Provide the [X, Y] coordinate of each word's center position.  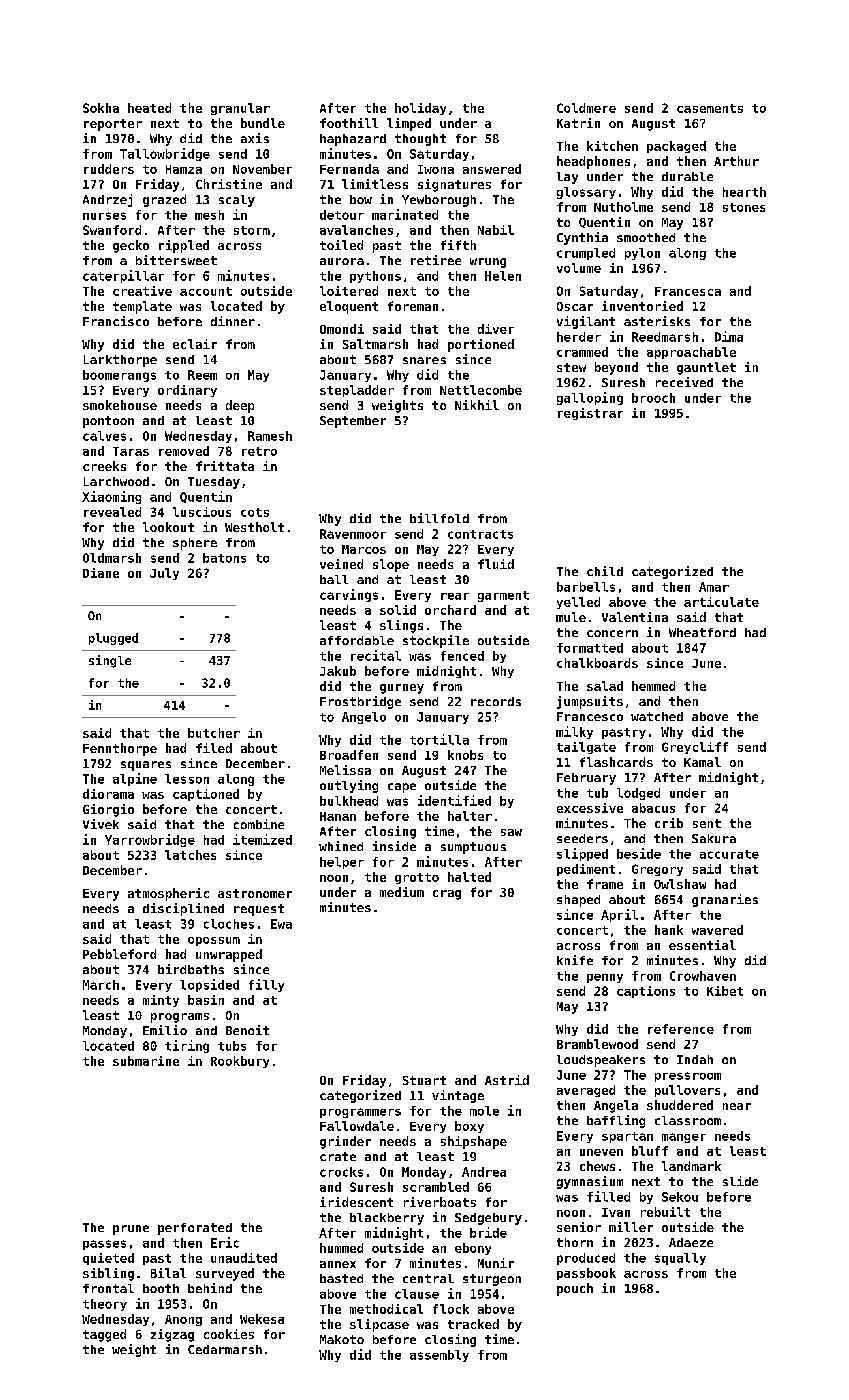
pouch [575, 1289]
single [110, 661]
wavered [717, 930]
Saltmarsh [375, 344]
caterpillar [123, 276]
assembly [439, 1356]
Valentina [635, 617]
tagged [104, 1335]
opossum [214, 941]
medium [402, 892]
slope [391, 565]
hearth [744, 192]
